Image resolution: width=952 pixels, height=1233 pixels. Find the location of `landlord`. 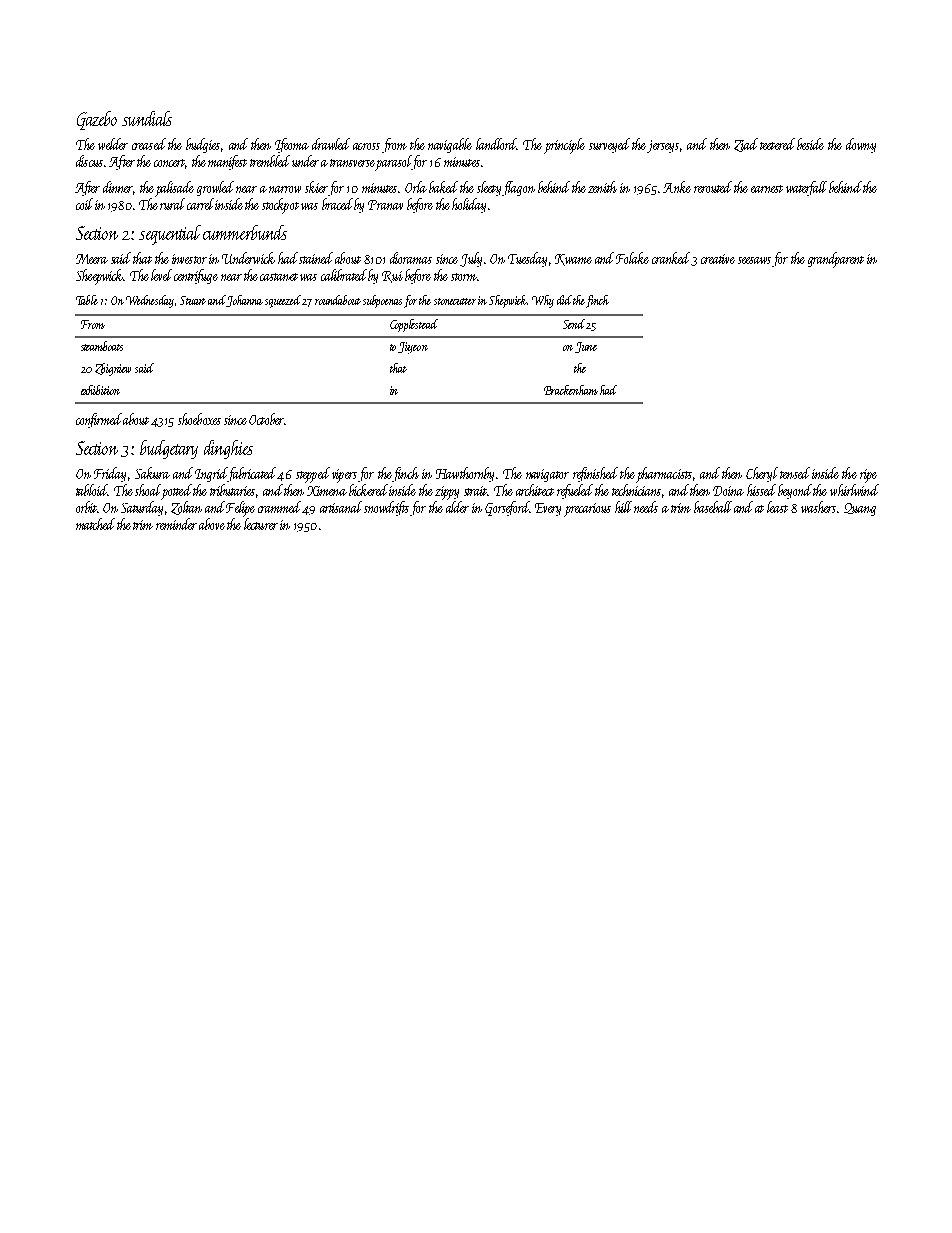

landlord is located at coordinates (496, 144).
